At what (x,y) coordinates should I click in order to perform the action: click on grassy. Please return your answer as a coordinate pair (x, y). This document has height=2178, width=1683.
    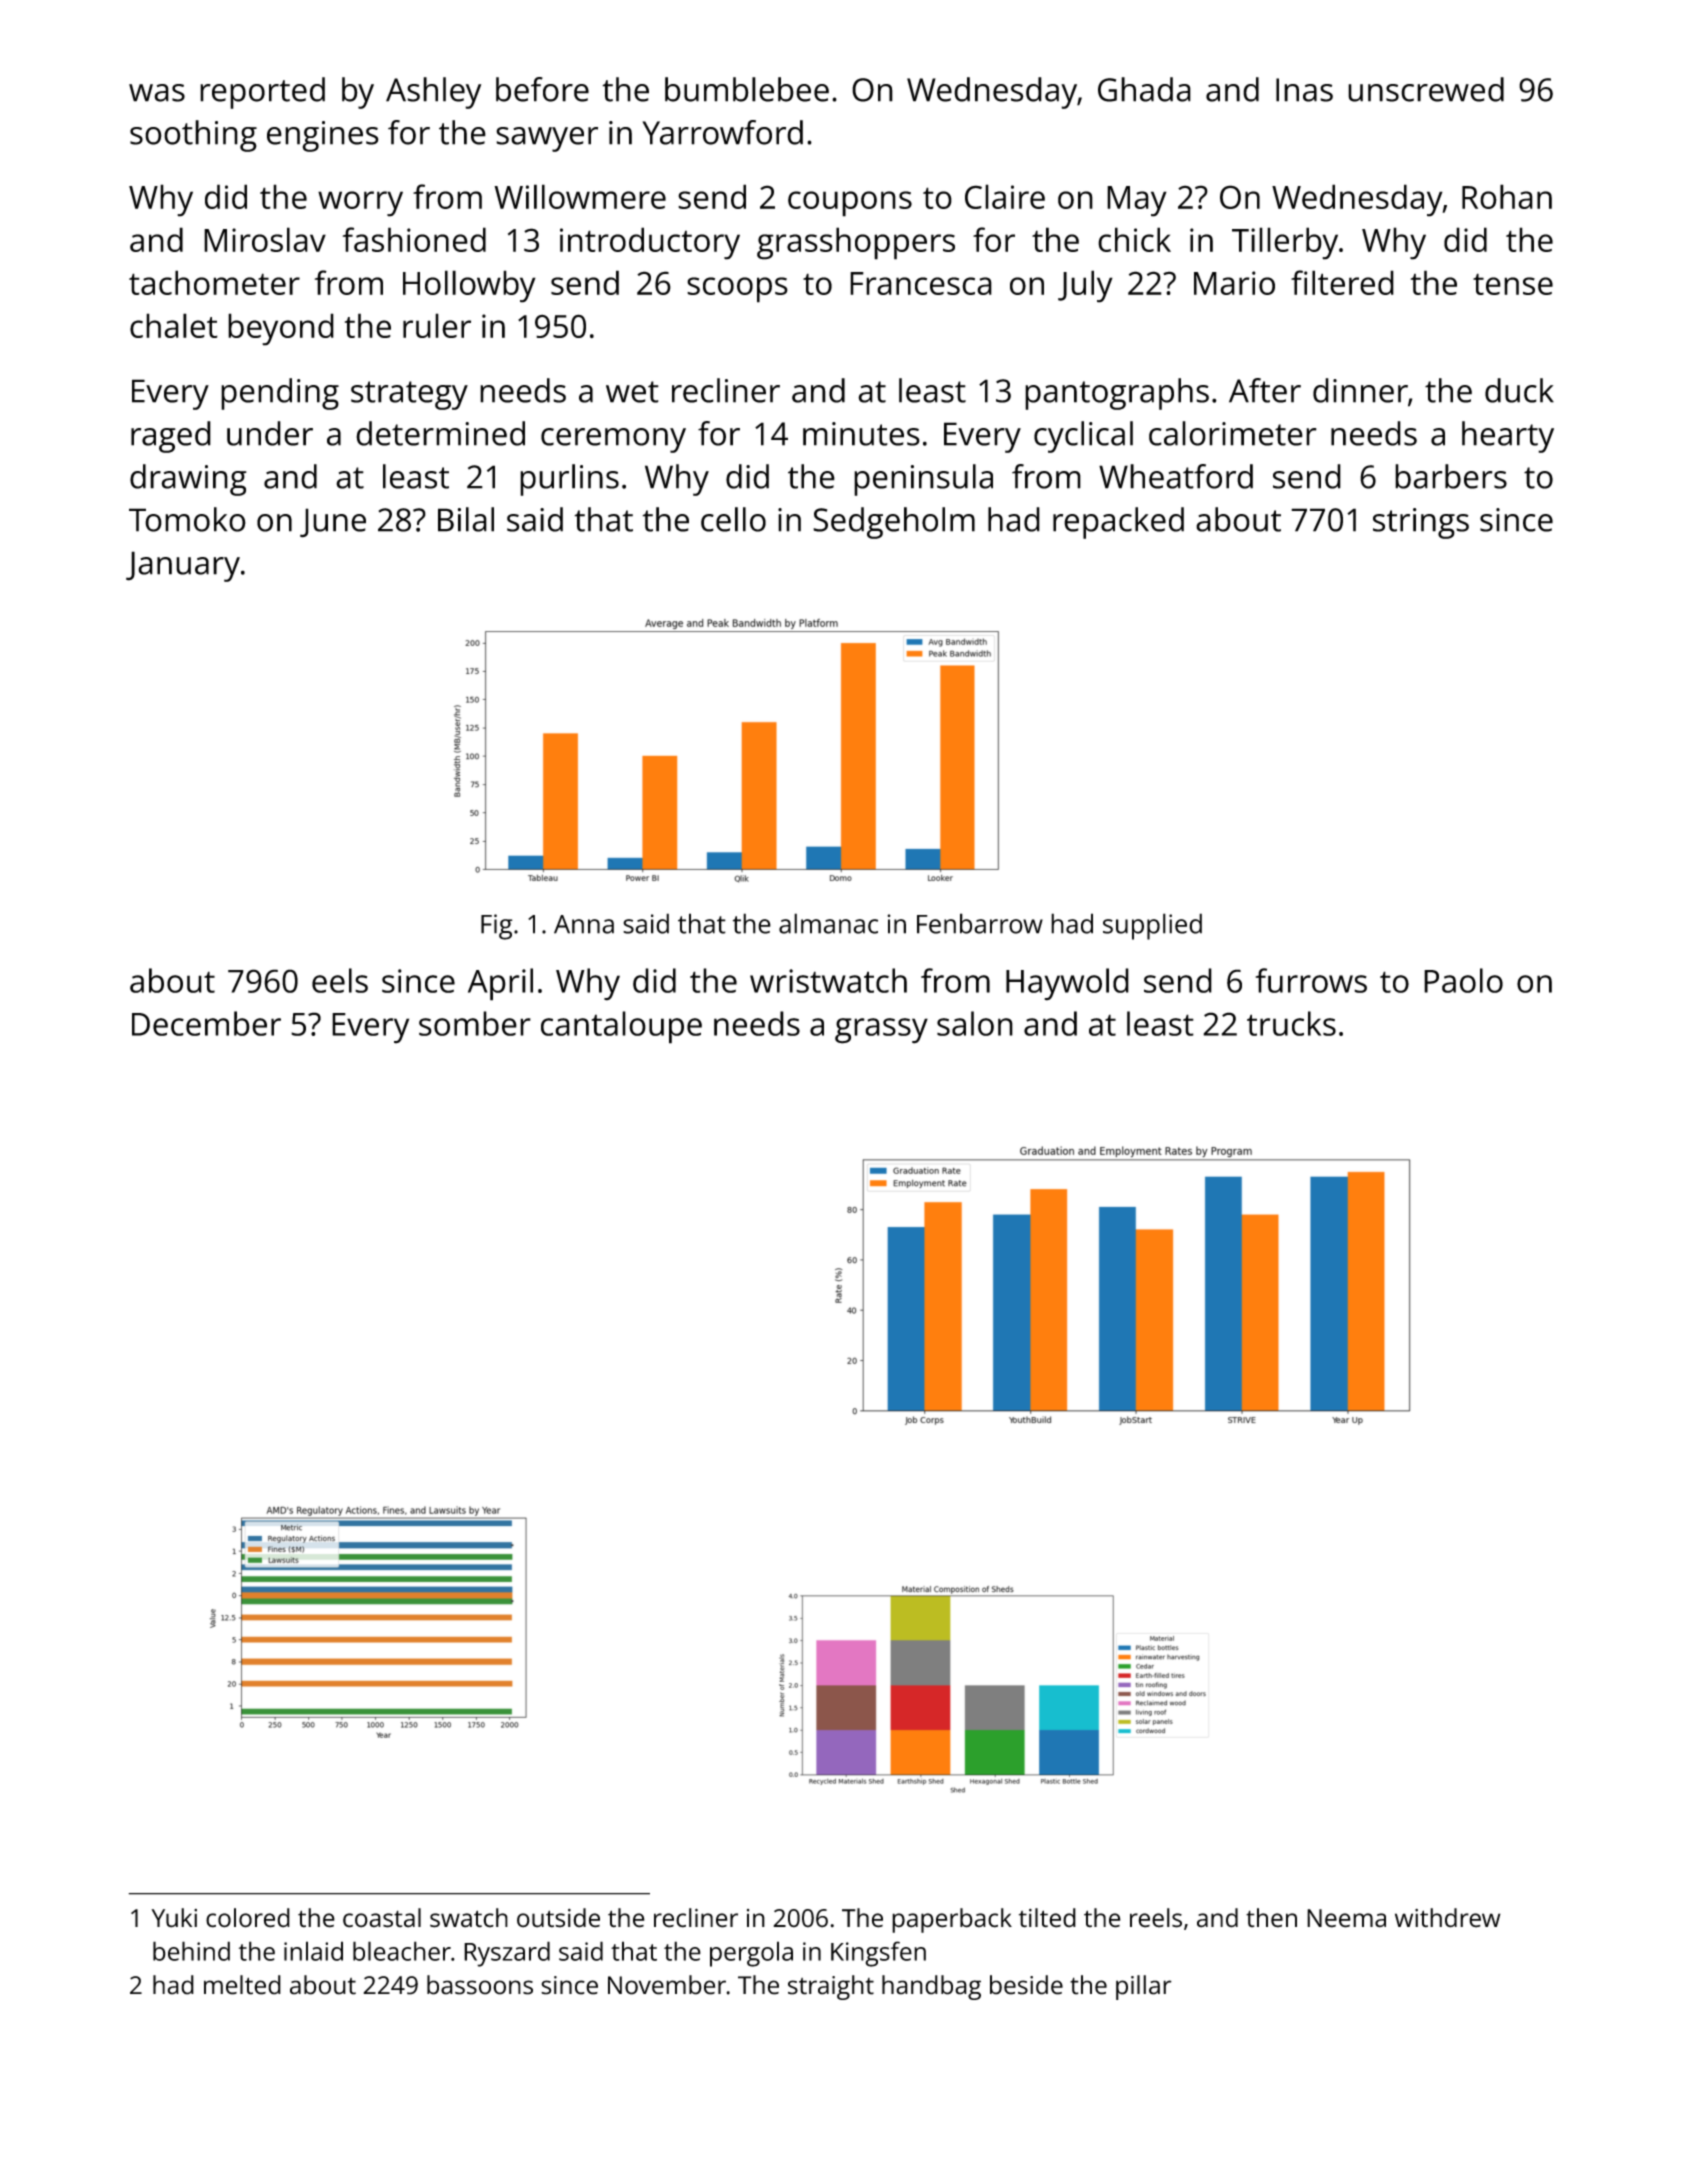
    Looking at the image, I should click on (881, 1031).
